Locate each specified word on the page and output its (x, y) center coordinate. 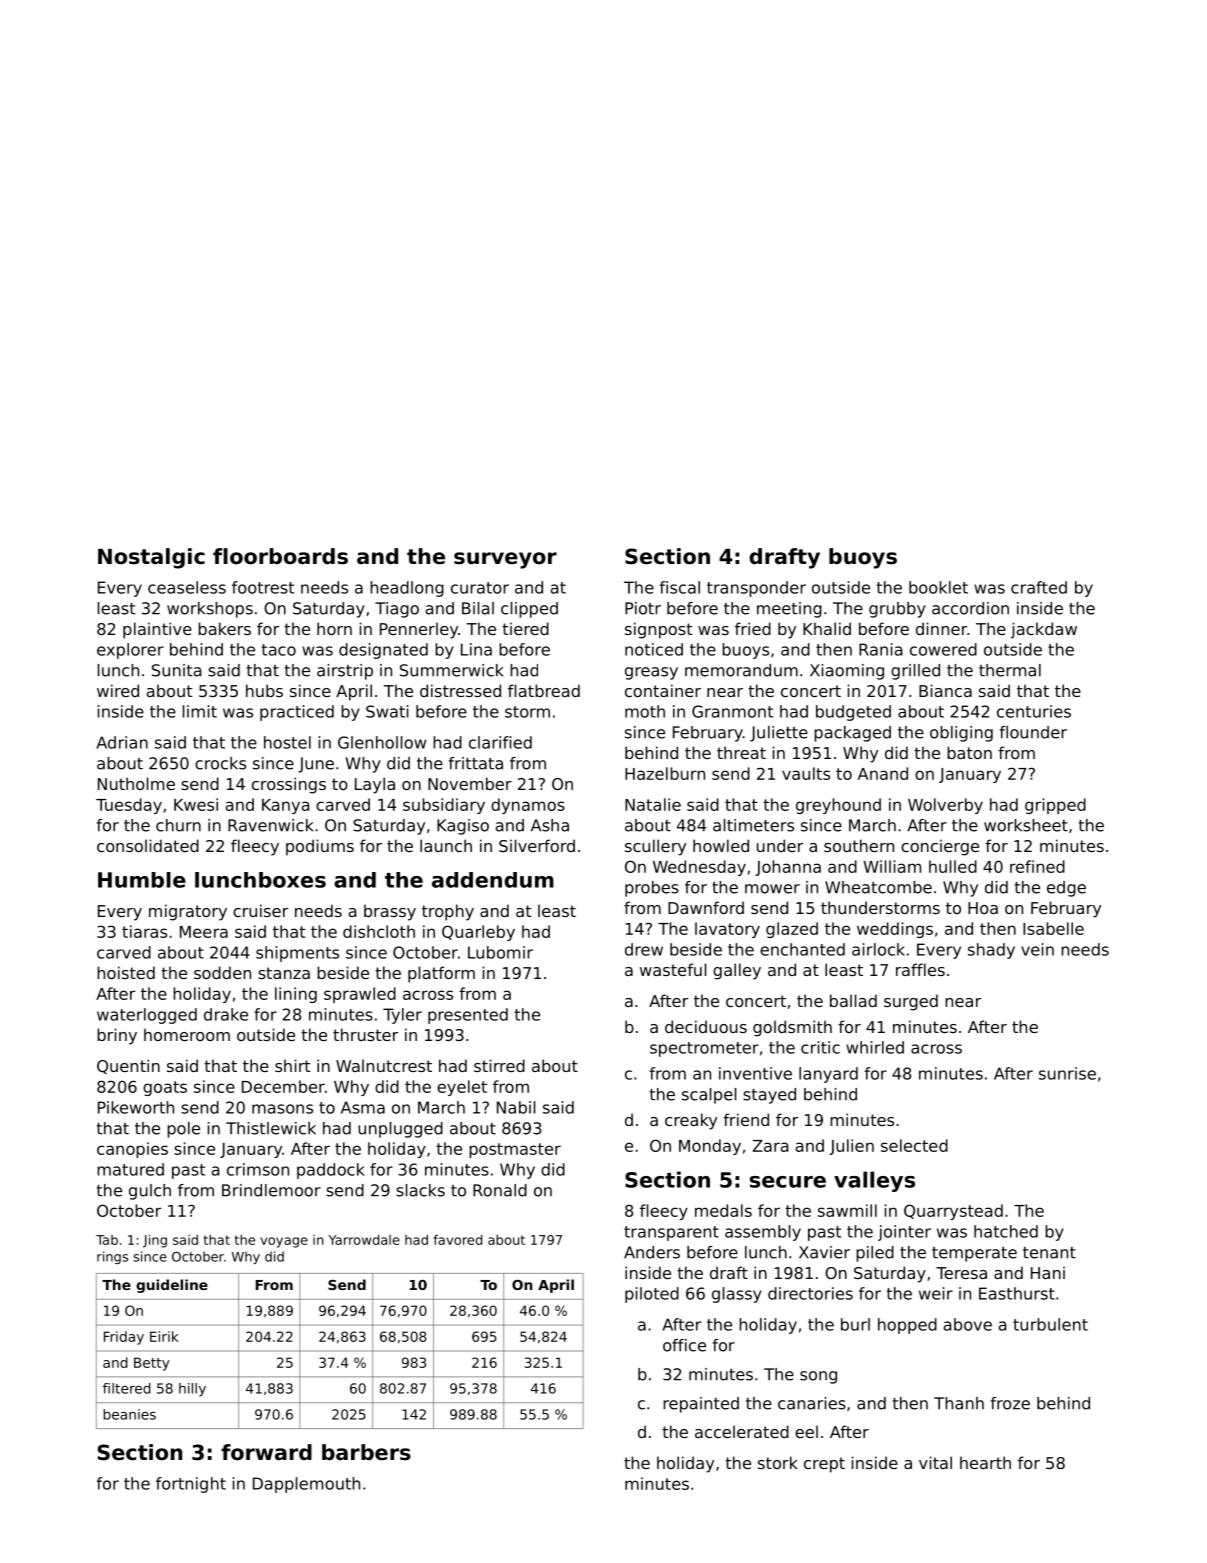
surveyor (505, 560)
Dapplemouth (306, 1485)
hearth (985, 1462)
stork (778, 1462)
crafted (1039, 587)
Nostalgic (151, 558)
